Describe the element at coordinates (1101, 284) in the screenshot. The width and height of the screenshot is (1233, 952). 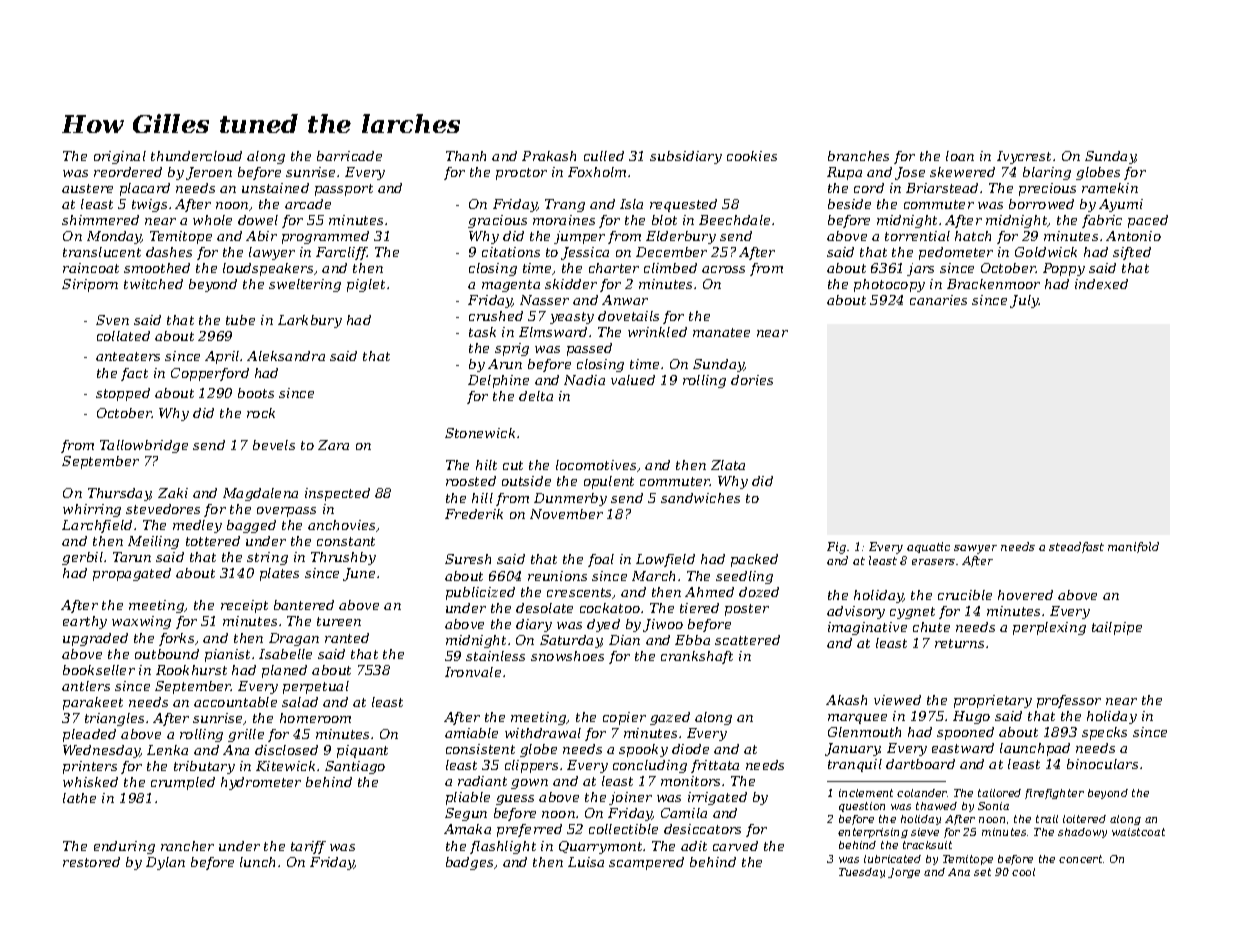
I see `indexed` at that location.
